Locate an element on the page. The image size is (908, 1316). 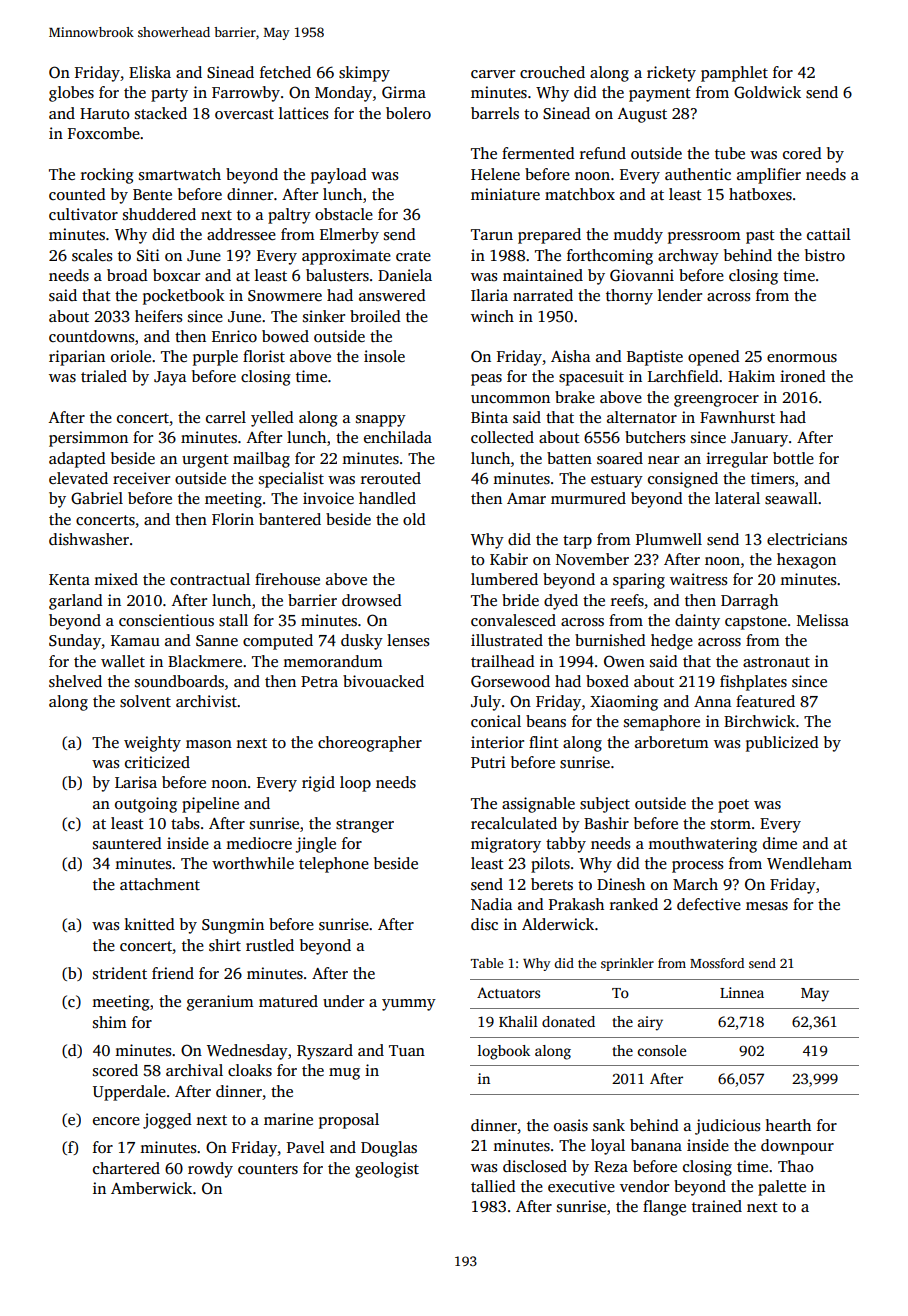
Thao is located at coordinates (796, 1166).
